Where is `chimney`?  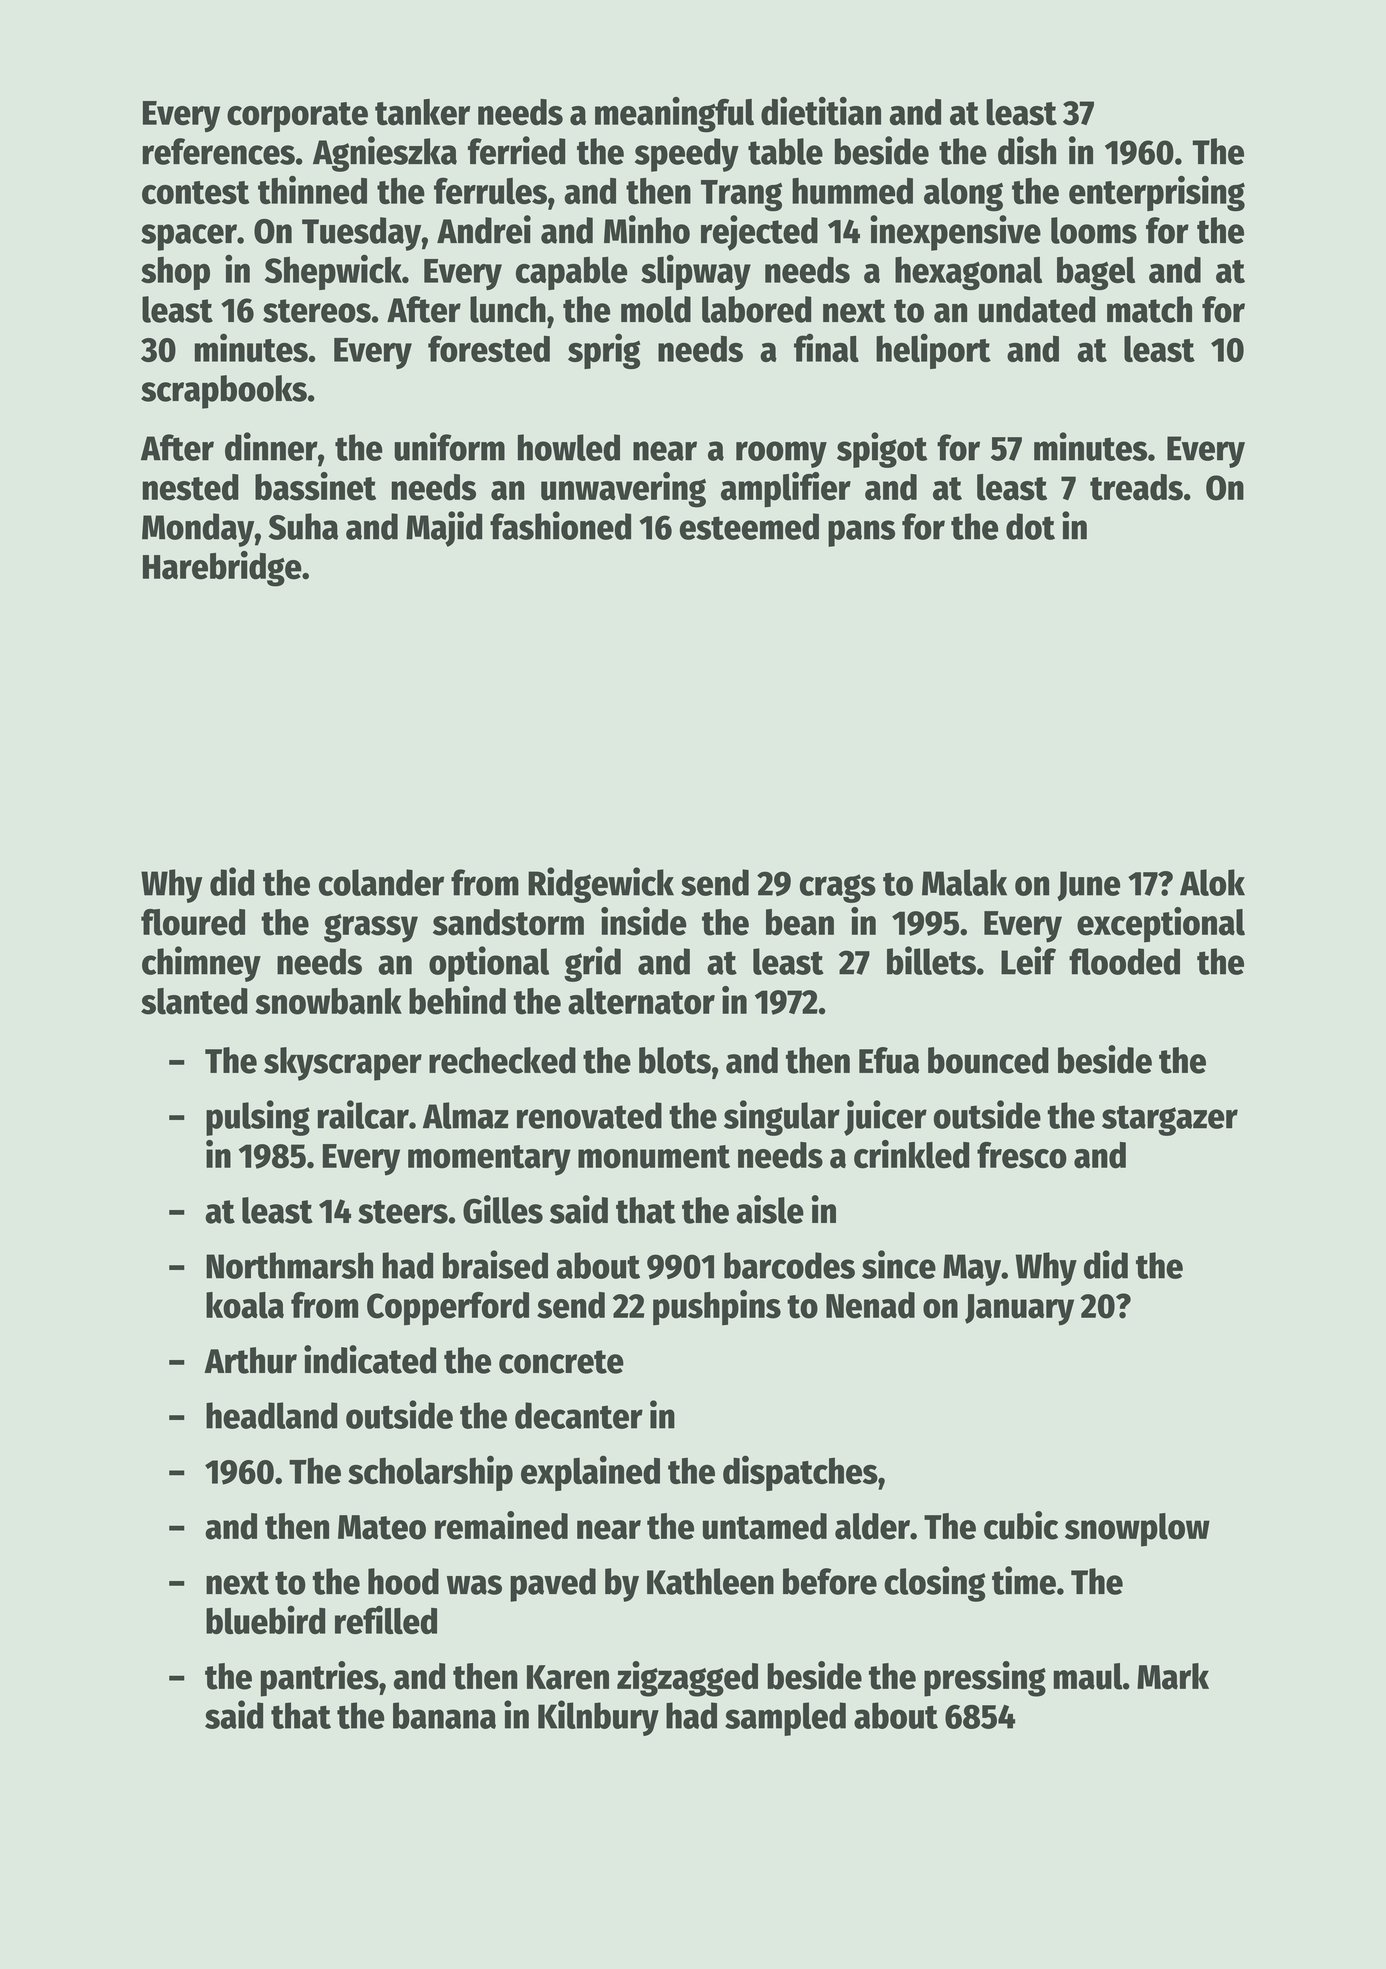
chimney is located at coordinates (201, 964).
